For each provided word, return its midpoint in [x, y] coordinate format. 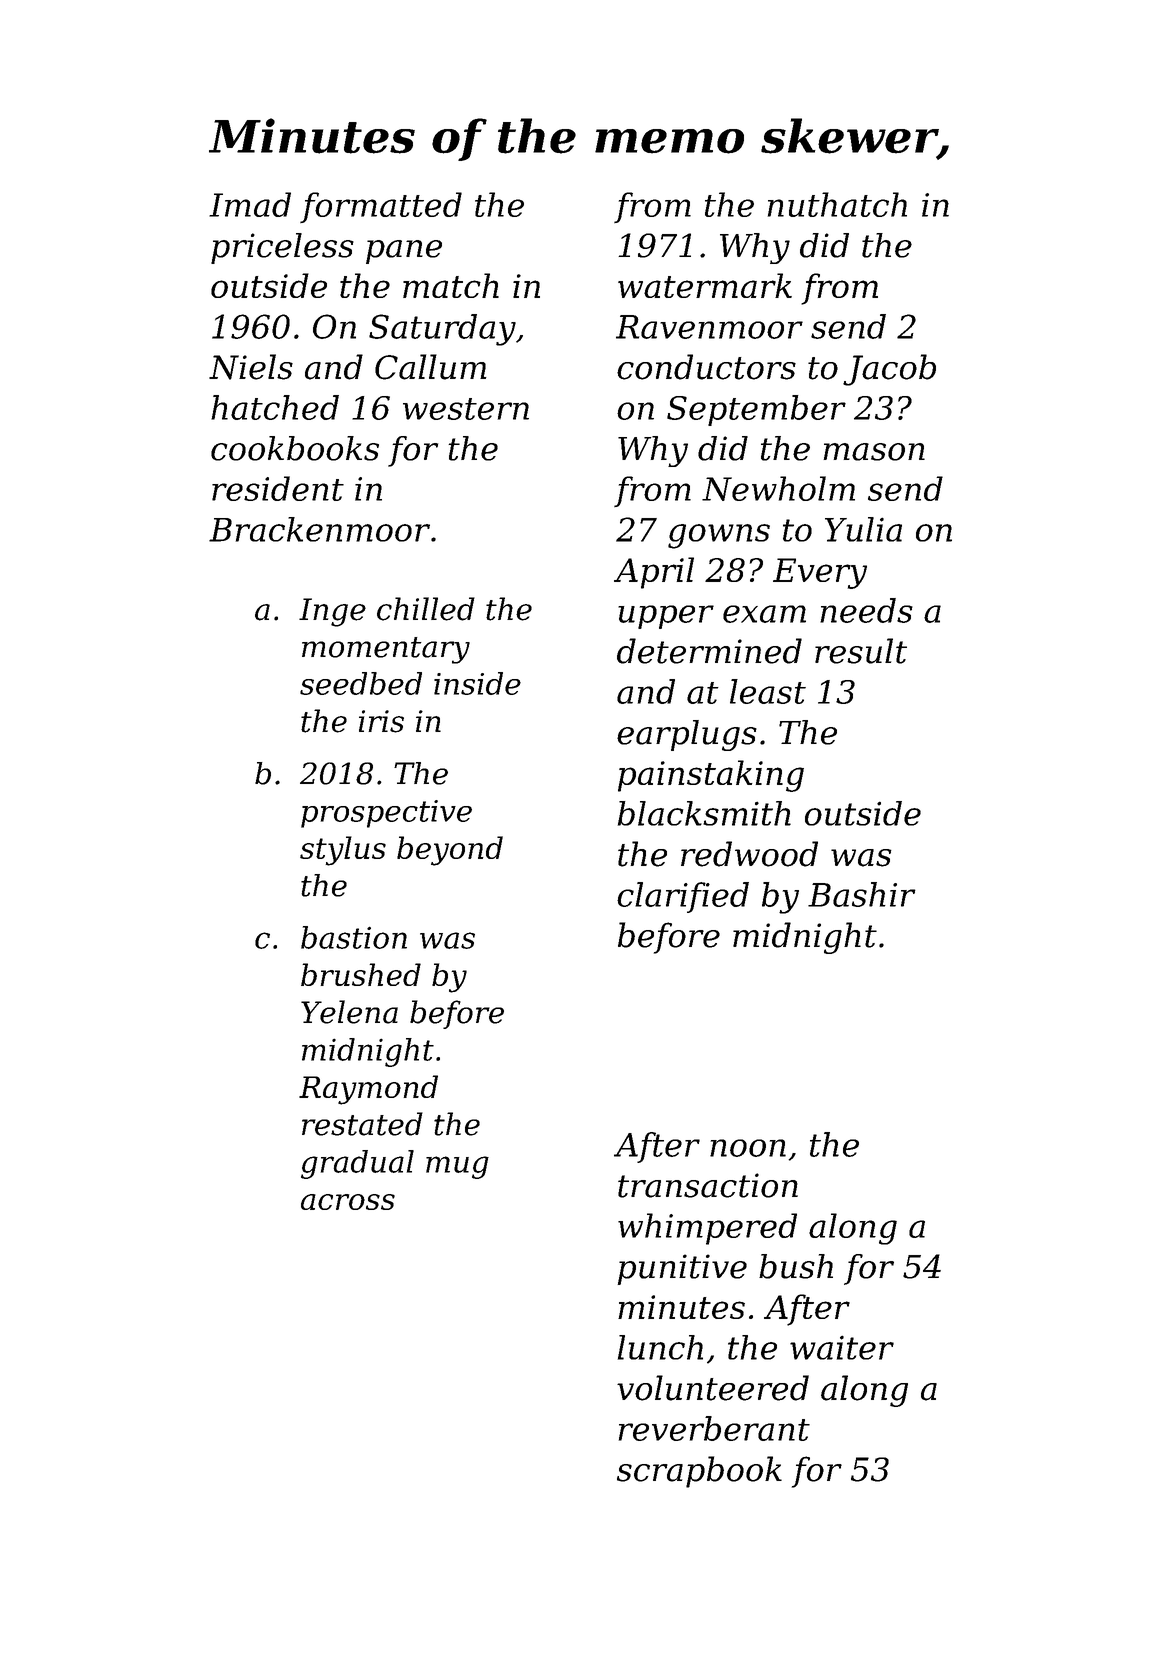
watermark [705, 285]
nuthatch [837, 204]
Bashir [862, 894]
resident [278, 488]
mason [874, 452]
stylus [343, 851]
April [654, 573]
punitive [682, 1269]
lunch [660, 1347]
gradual [357, 1164]
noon [748, 1148]
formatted [381, 207]
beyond [450, 851]
